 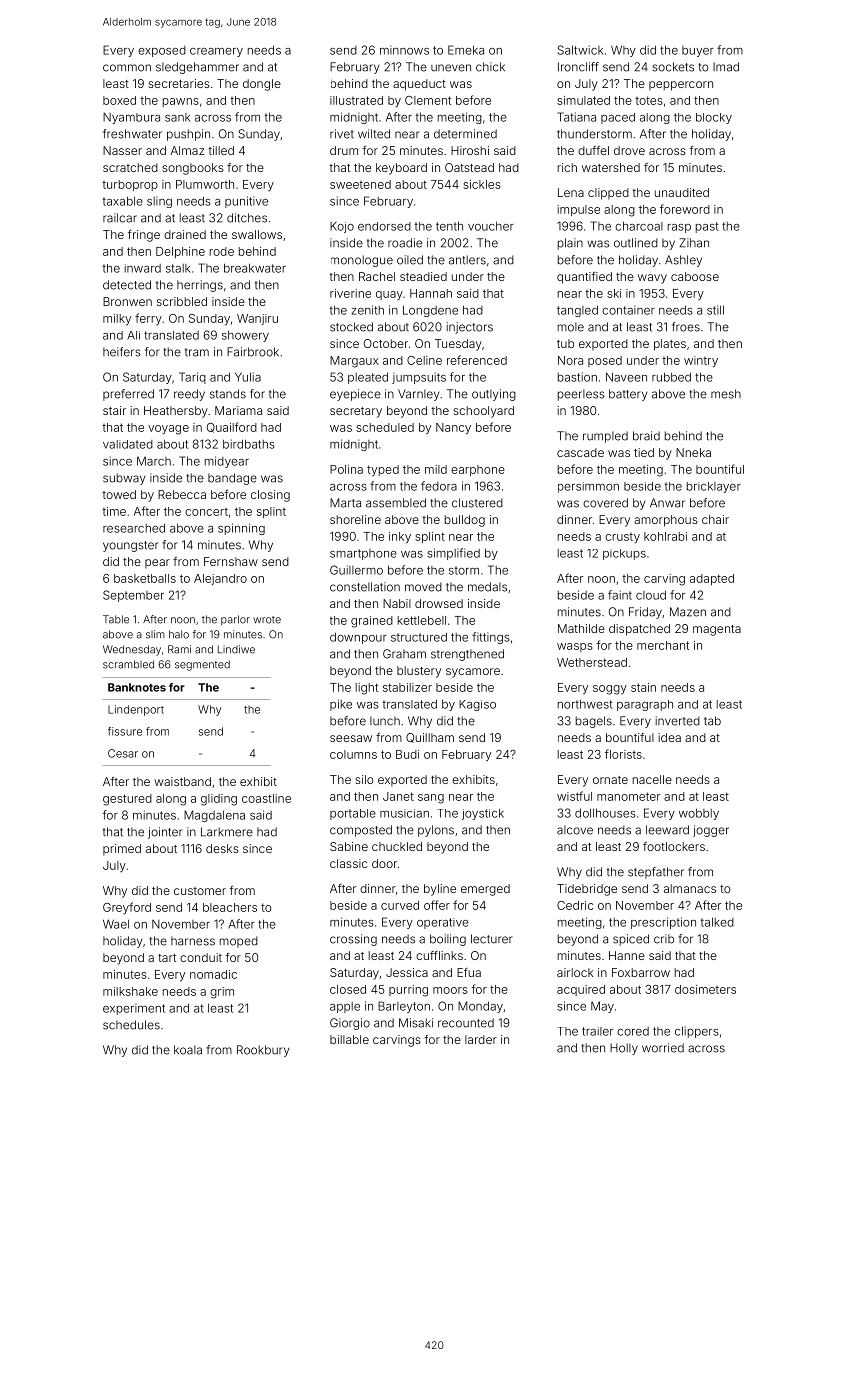 I want to click on impulse, so click(x=578, y=210).
